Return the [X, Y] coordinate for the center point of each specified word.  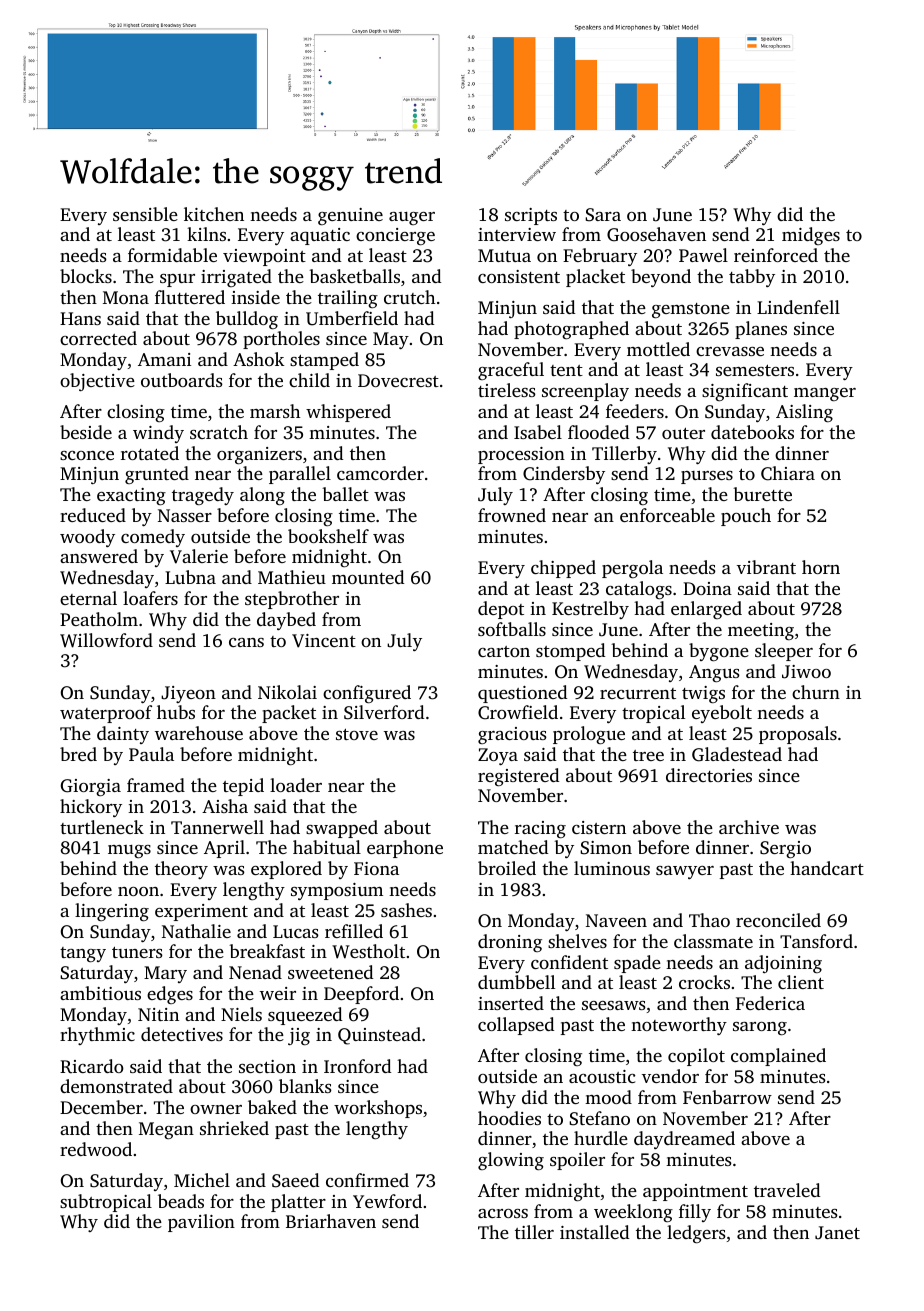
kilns [206, 234]
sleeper [784, 652]
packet [289, 714]
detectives [182, 1034]
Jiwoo [806, 672]
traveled [787, 1190]
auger [412, 218]
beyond [661, 278]
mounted [368, 577]
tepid [243, 787]
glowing [511, 1161]
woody [87, 538]
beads [181, 1201]
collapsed [516, 1026]
